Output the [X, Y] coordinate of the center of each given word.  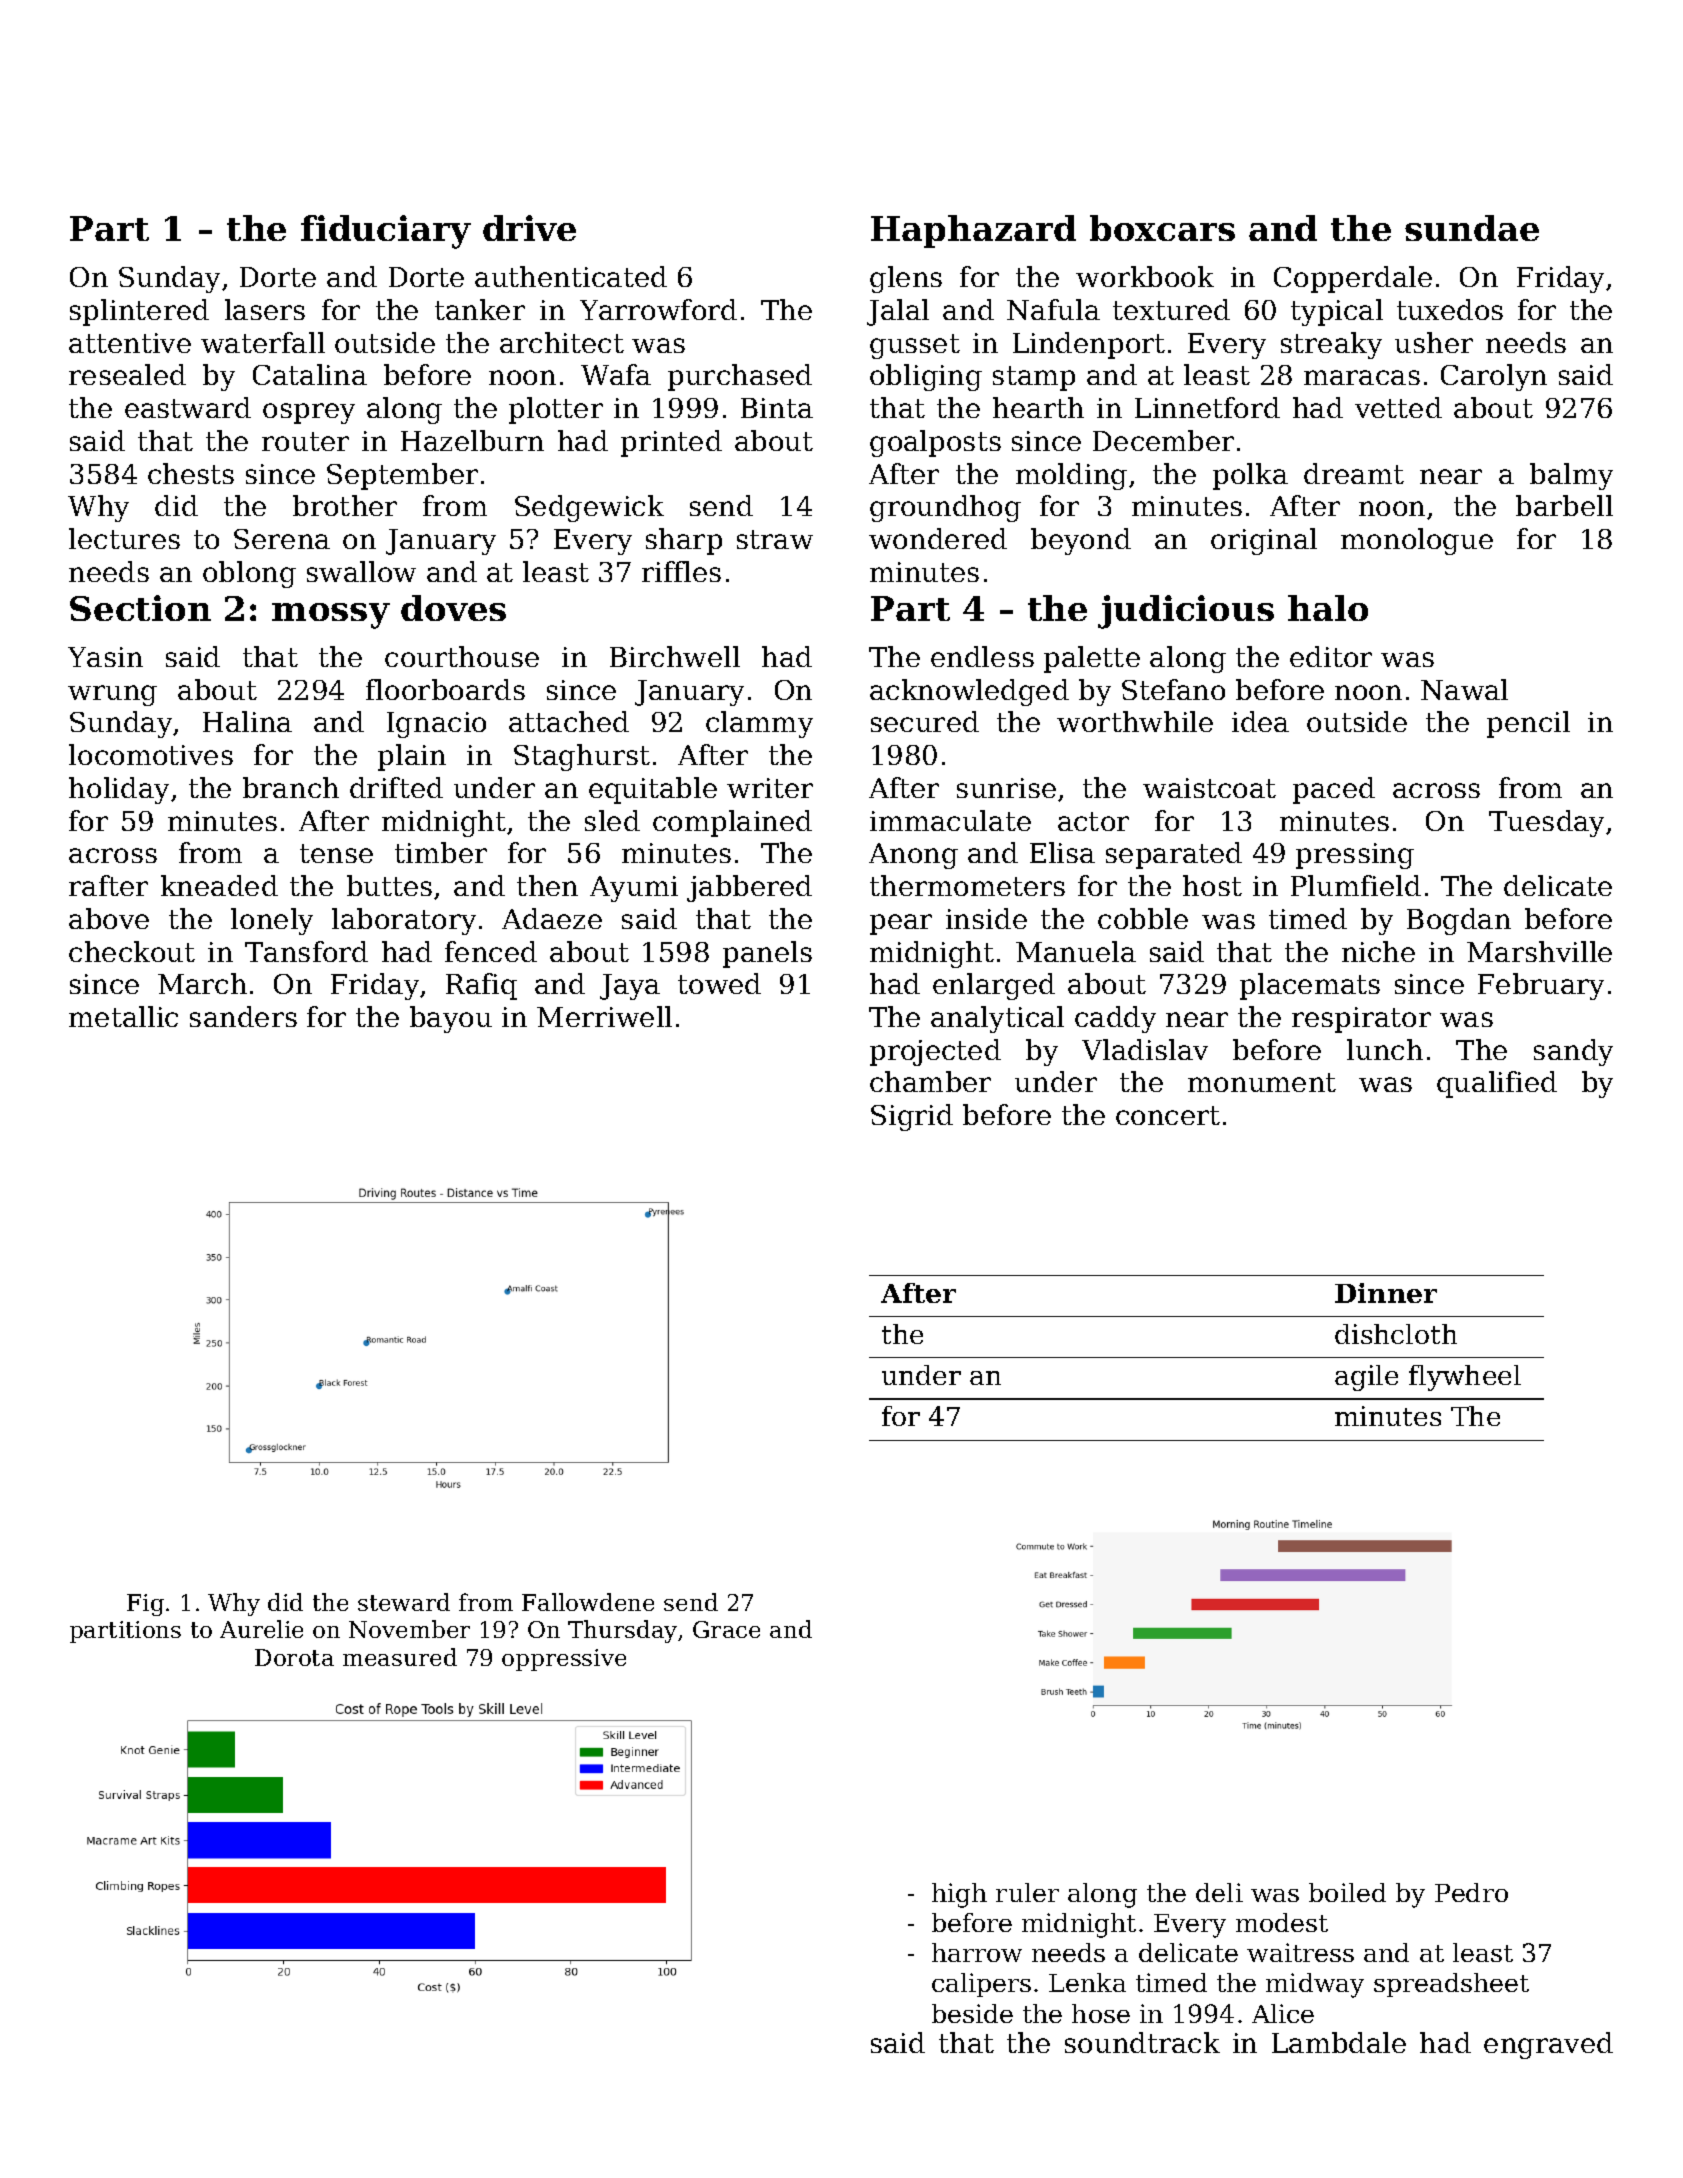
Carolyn [1494, 377]
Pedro [1471, 1892]
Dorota [294, 1657]
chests [191, 473]
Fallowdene [588, 1602]
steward [404, 1602]
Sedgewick [589, 508]
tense [336, 853]
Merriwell [604, 1016]
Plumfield [1356, 885]
